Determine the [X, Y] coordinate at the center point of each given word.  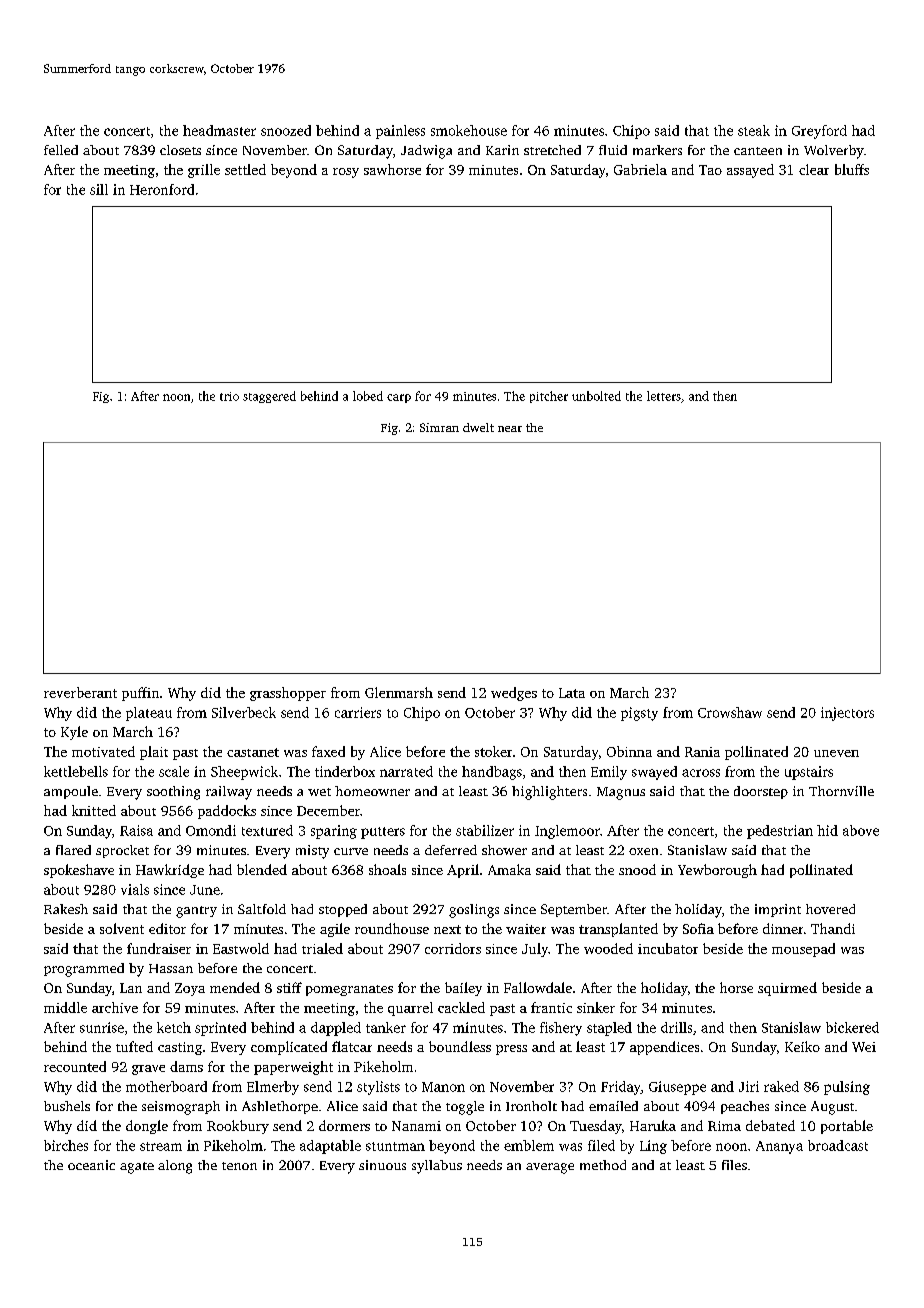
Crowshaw [730, 712]
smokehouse [469, 130]
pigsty [639, 714]
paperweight [293, 1068]
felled [61, 150]
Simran [439, 427]
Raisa [136, 830]
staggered [269, 397]
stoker [493, 751]
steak [754, 130]
